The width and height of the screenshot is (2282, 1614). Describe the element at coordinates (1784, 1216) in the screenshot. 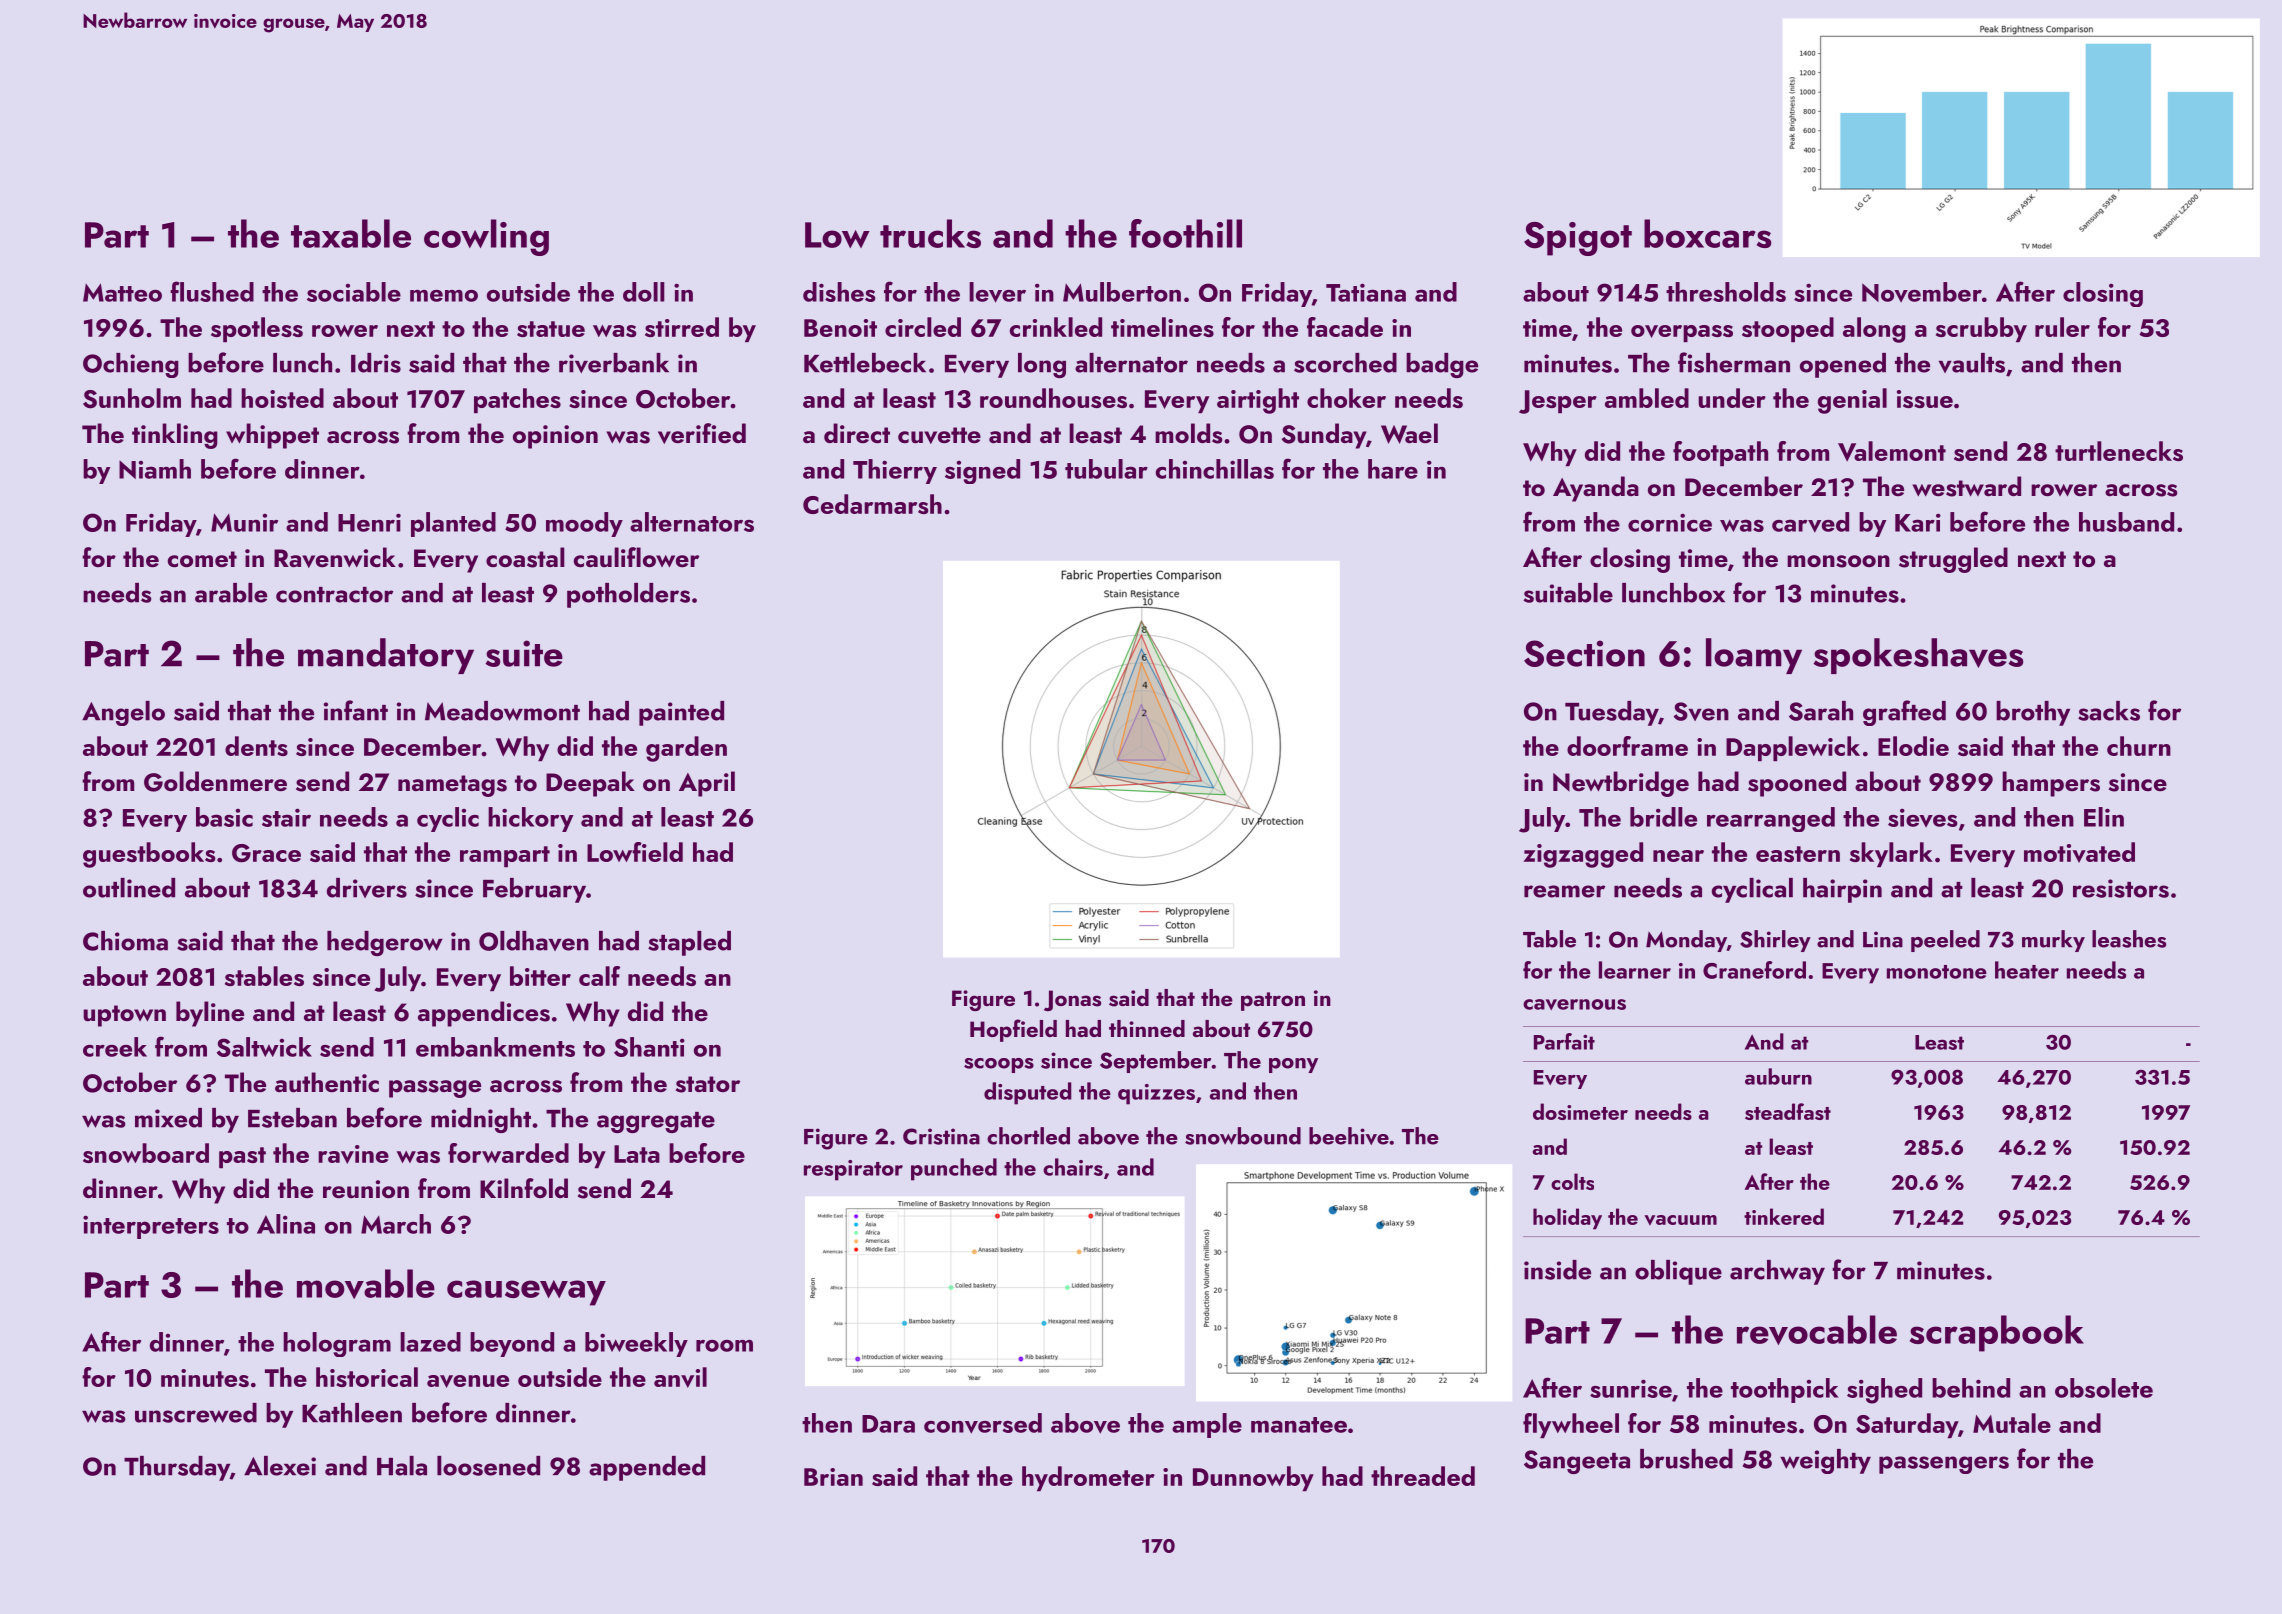

I see `tinkered` at that location.
